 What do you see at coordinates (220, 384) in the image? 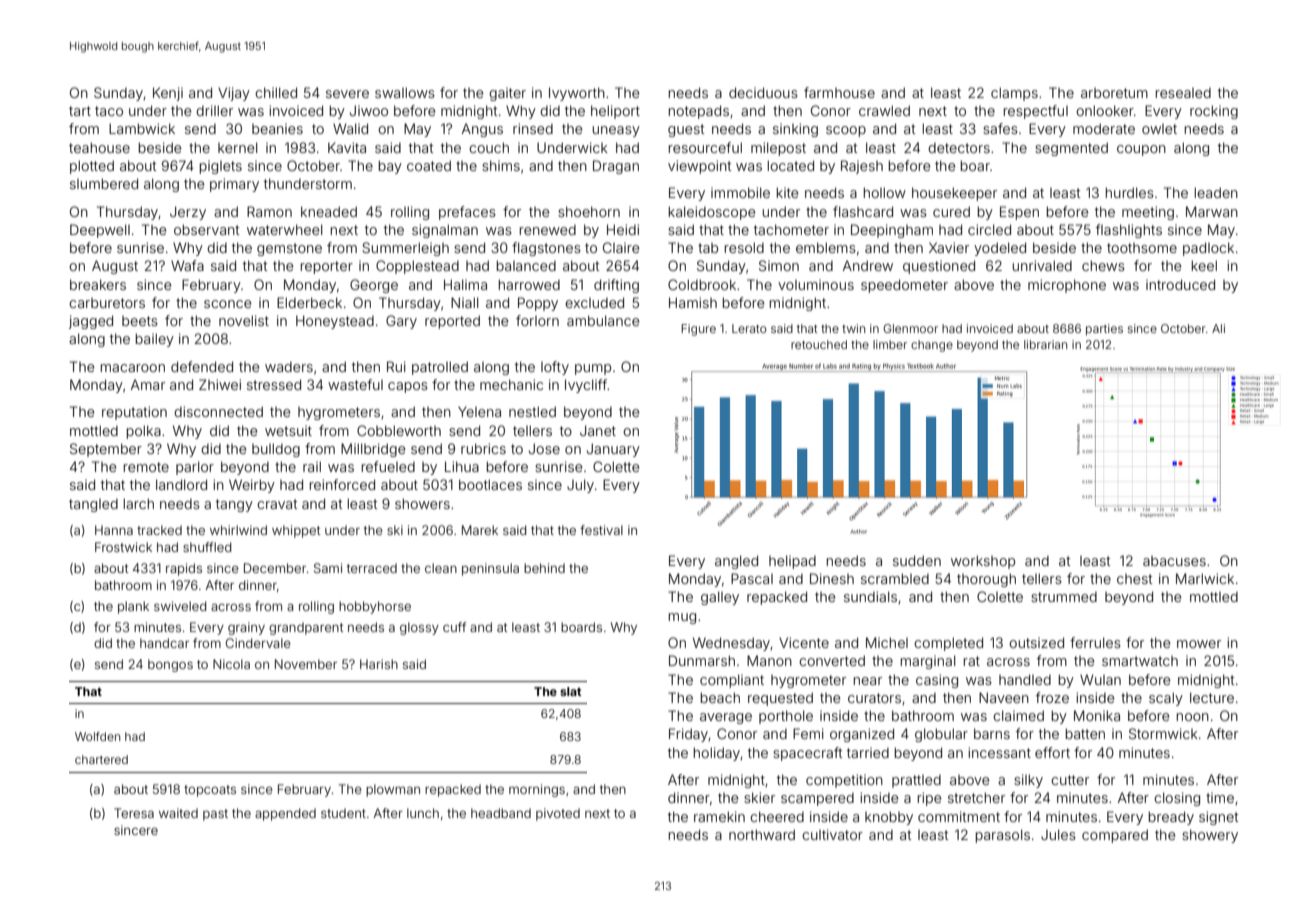
I see `Zhiwei` at bounding box center [220, 384].
